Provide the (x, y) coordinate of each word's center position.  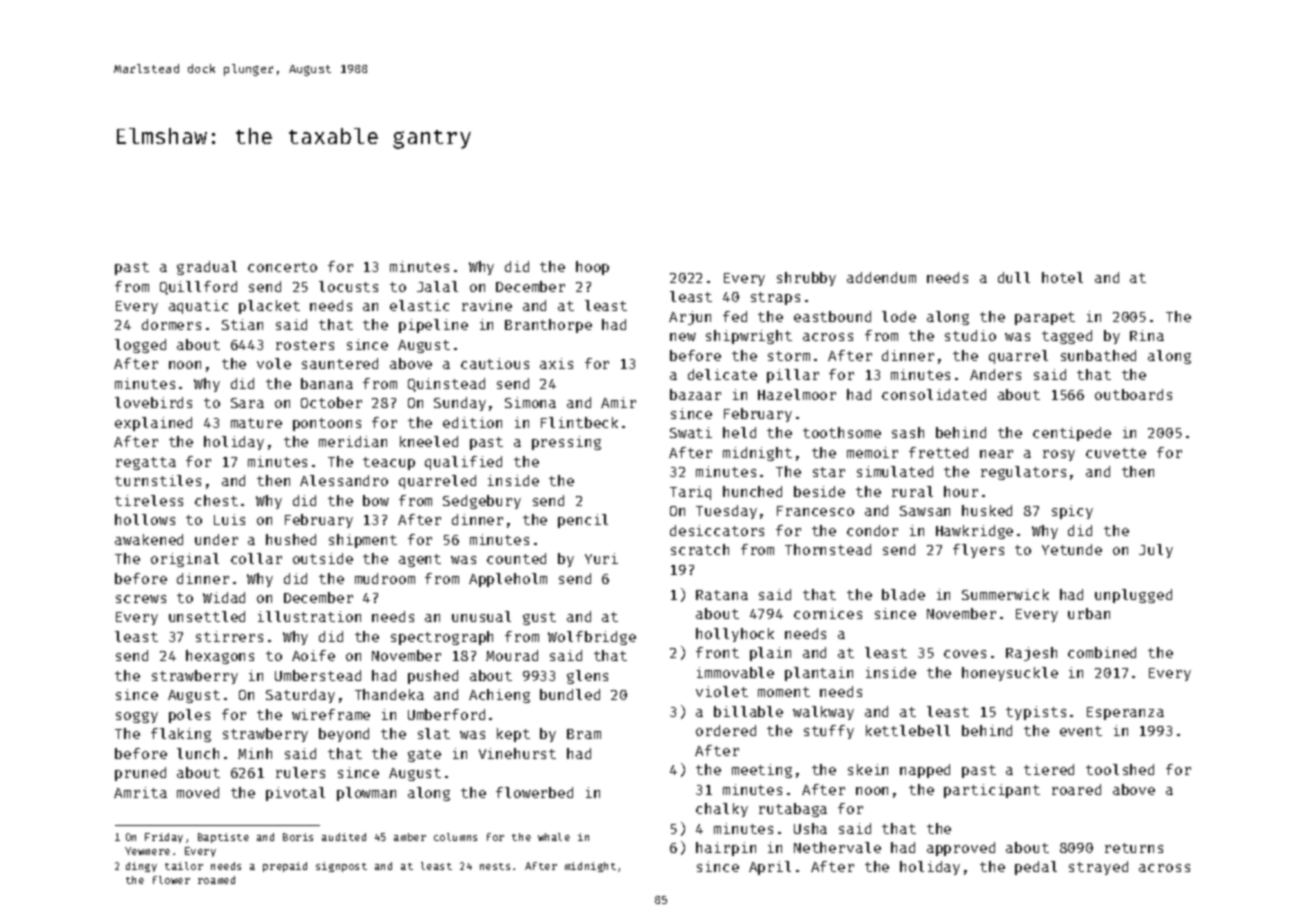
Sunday (460, 404)
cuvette (1116, 453)
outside (323, 558)
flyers (978, 551)
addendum (881, 277)
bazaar (695, 394)
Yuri (601, 558)
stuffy (829, 732)
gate (424, 755)
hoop (592, 268)
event (1081, 731)
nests (495, 866)
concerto (282, 267)
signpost (341, 867)
